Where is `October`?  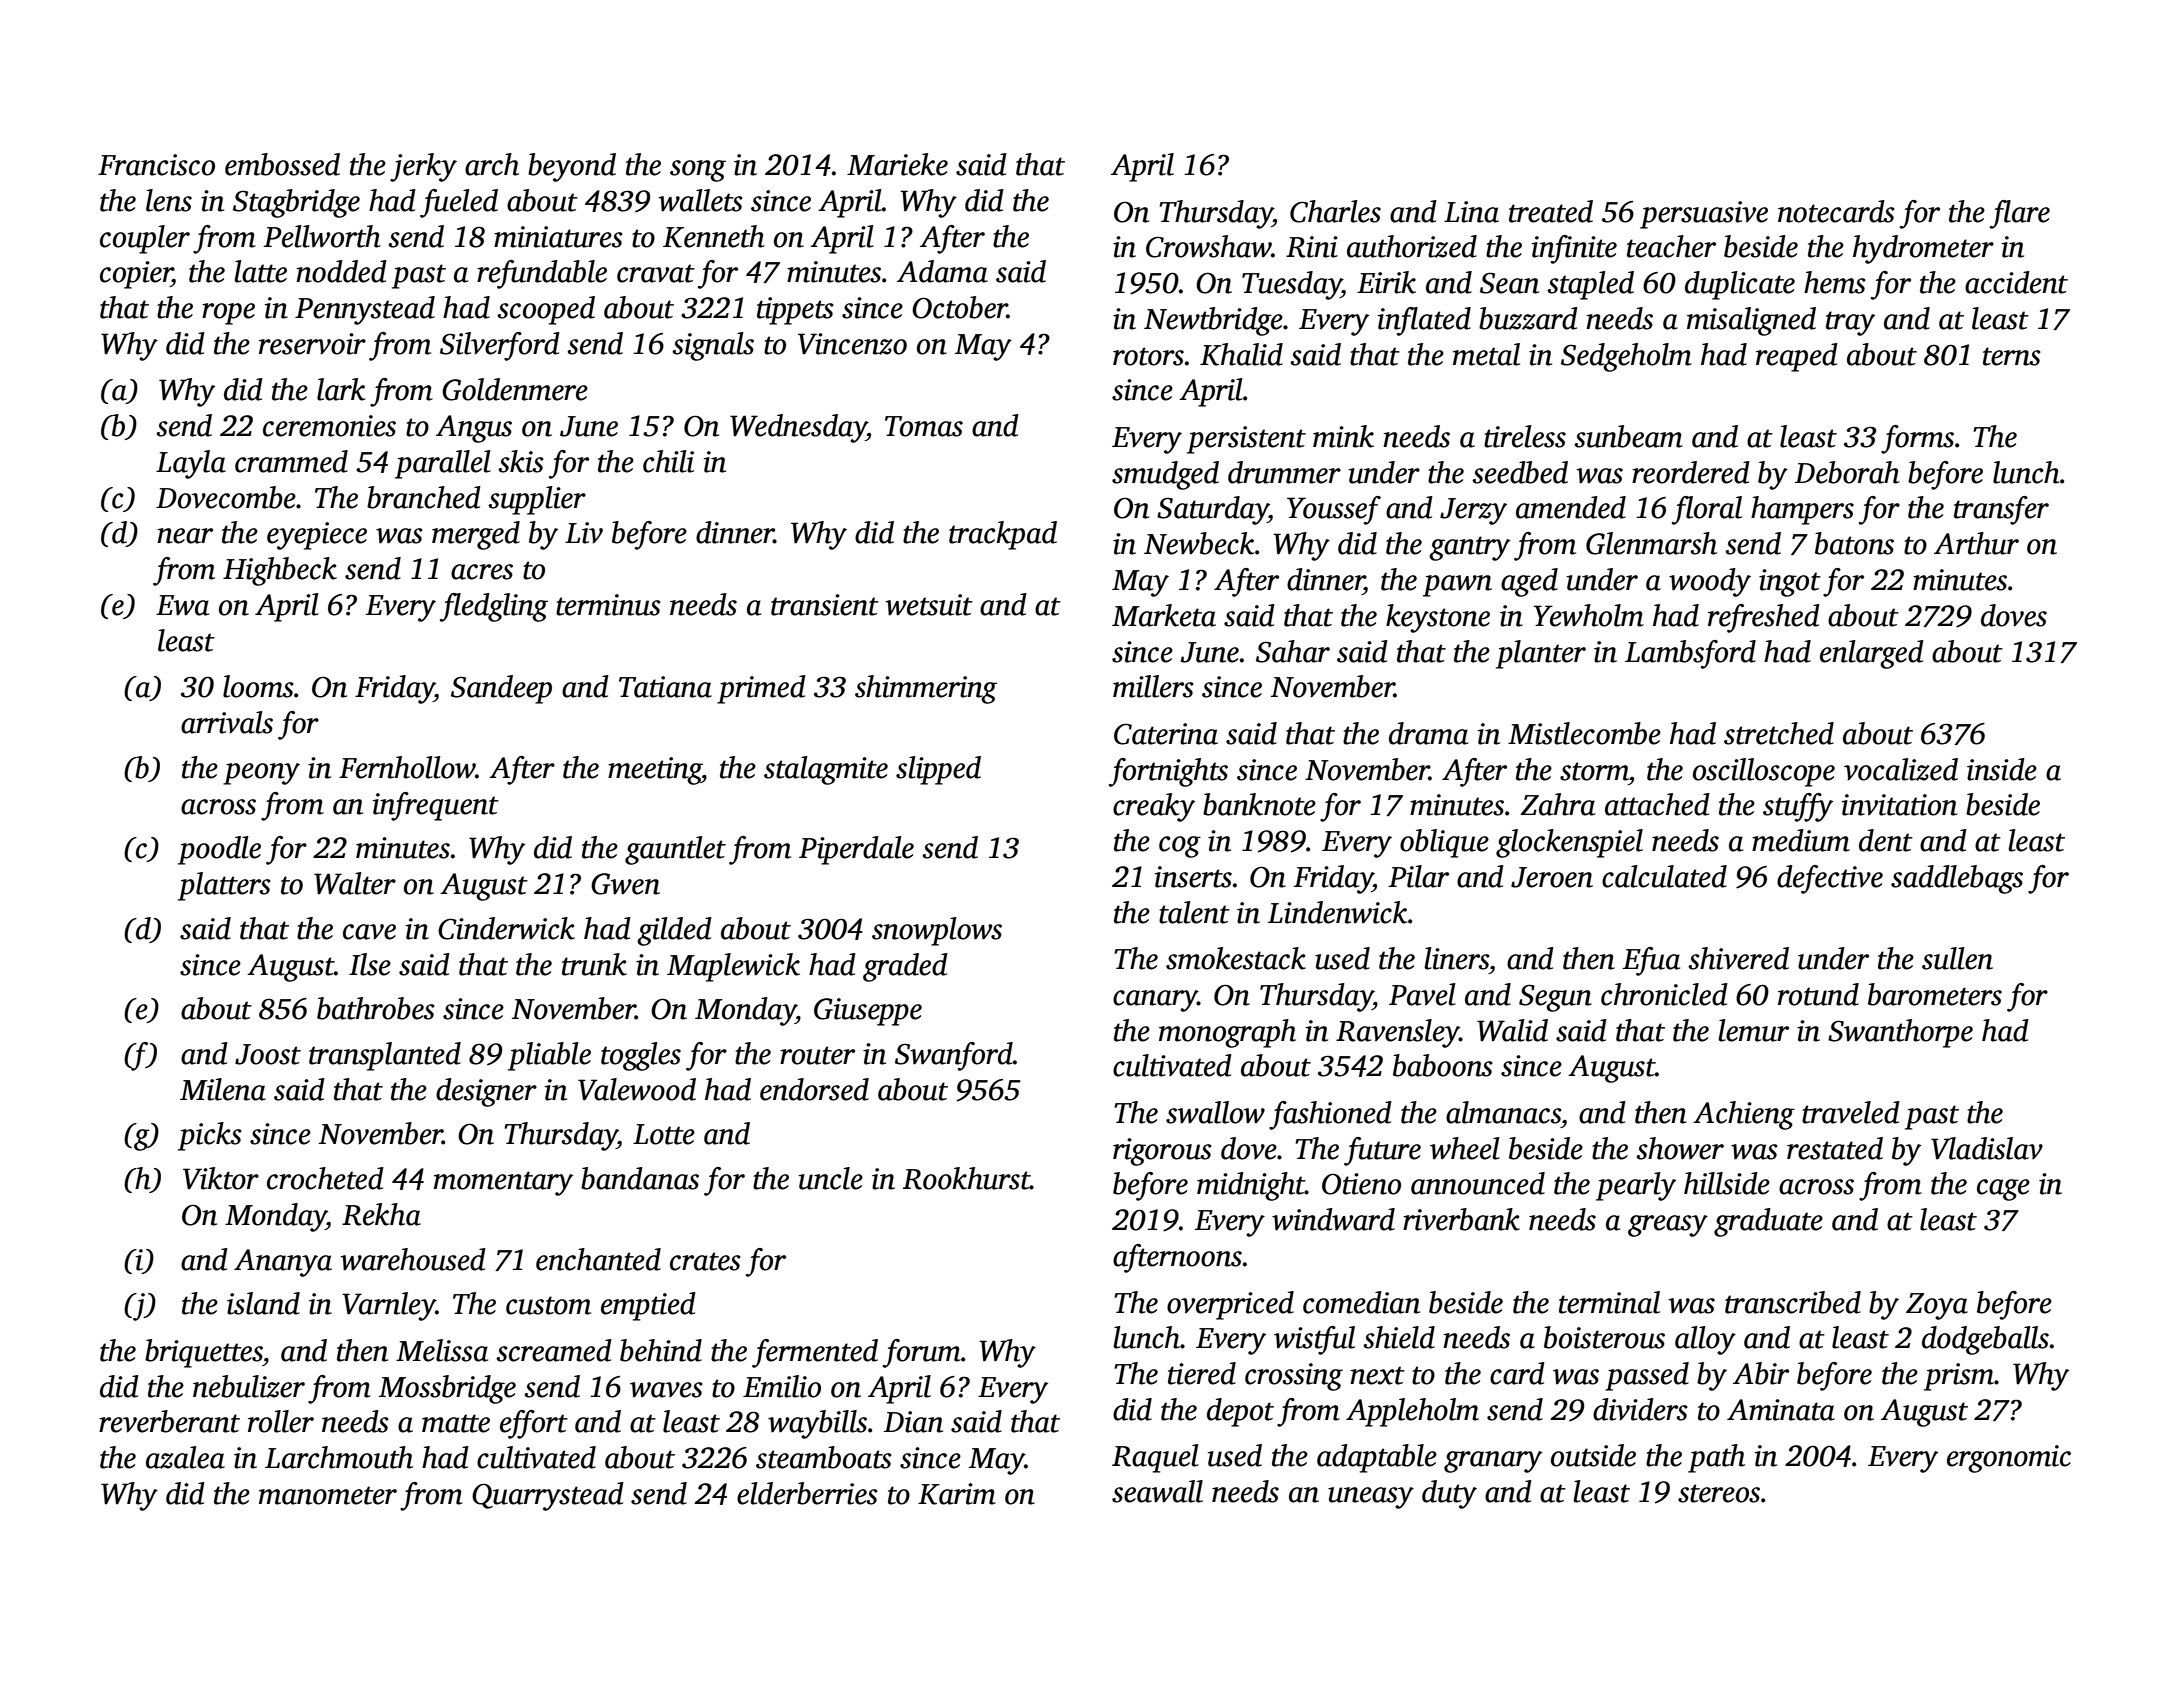
October is located at coordinates (959, 307).
